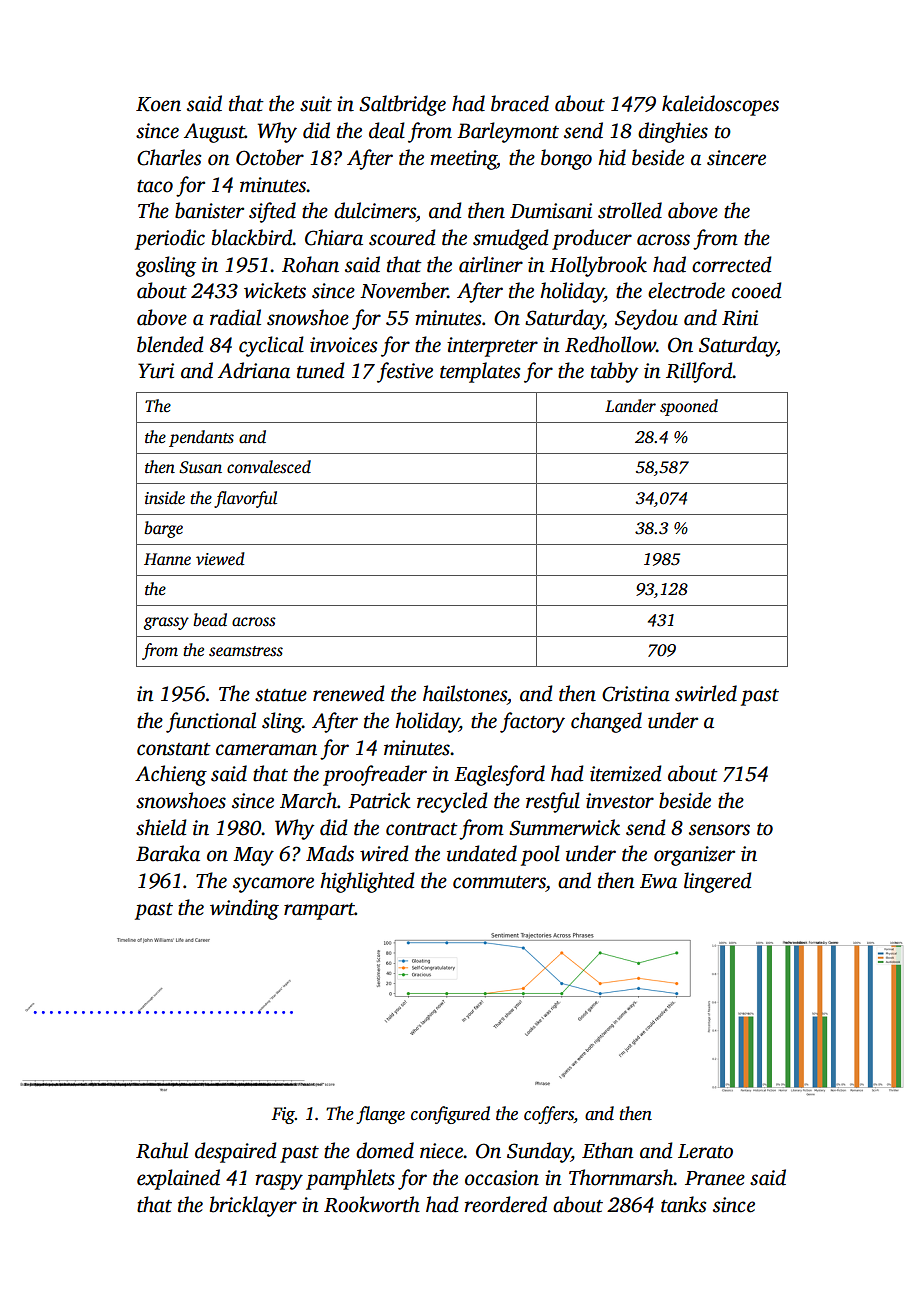  What do you see at coordinates (465, 693) in the image?
I see `hailstones` at bounding box center [465, 693].
